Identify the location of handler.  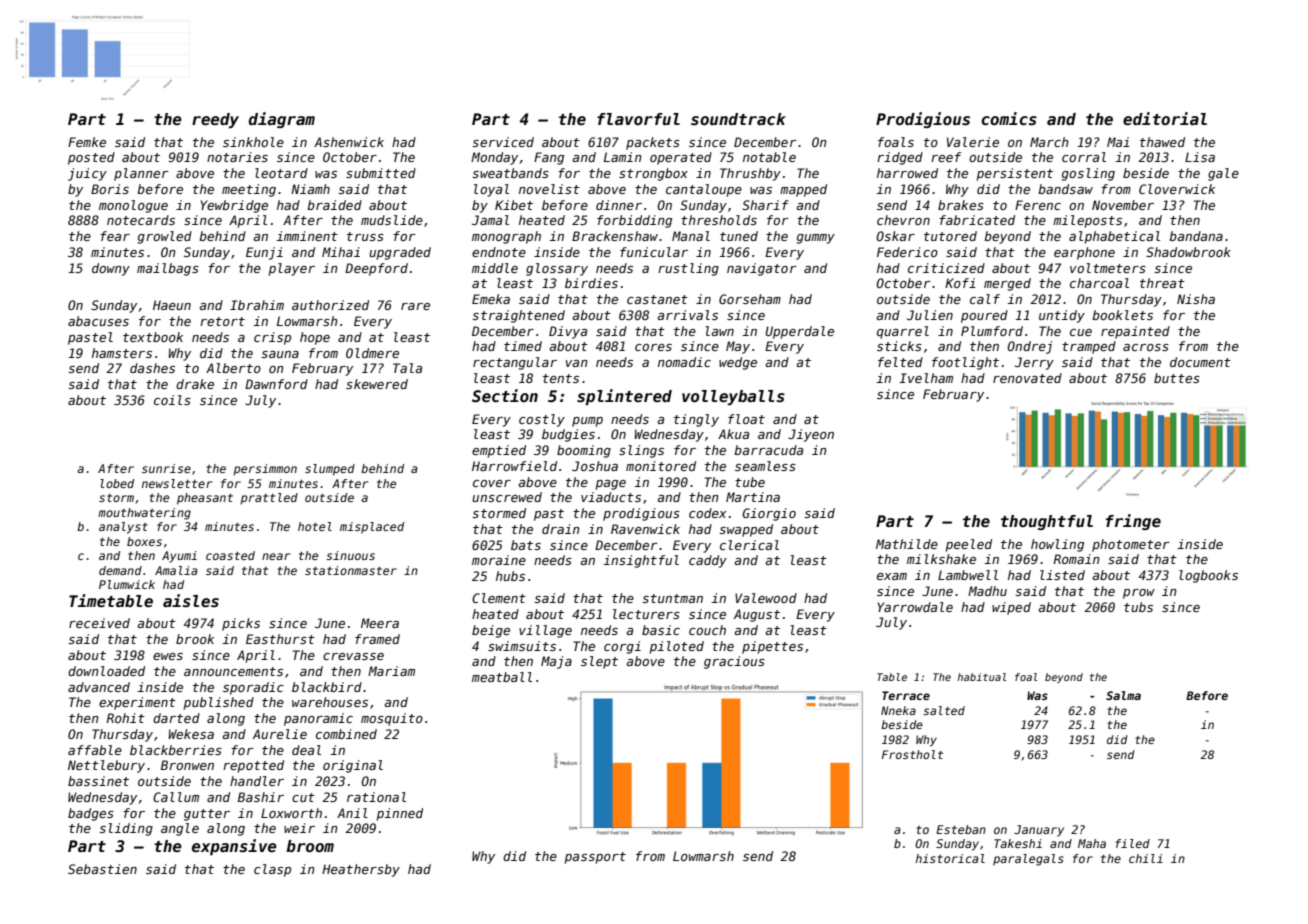
(257, 781).
